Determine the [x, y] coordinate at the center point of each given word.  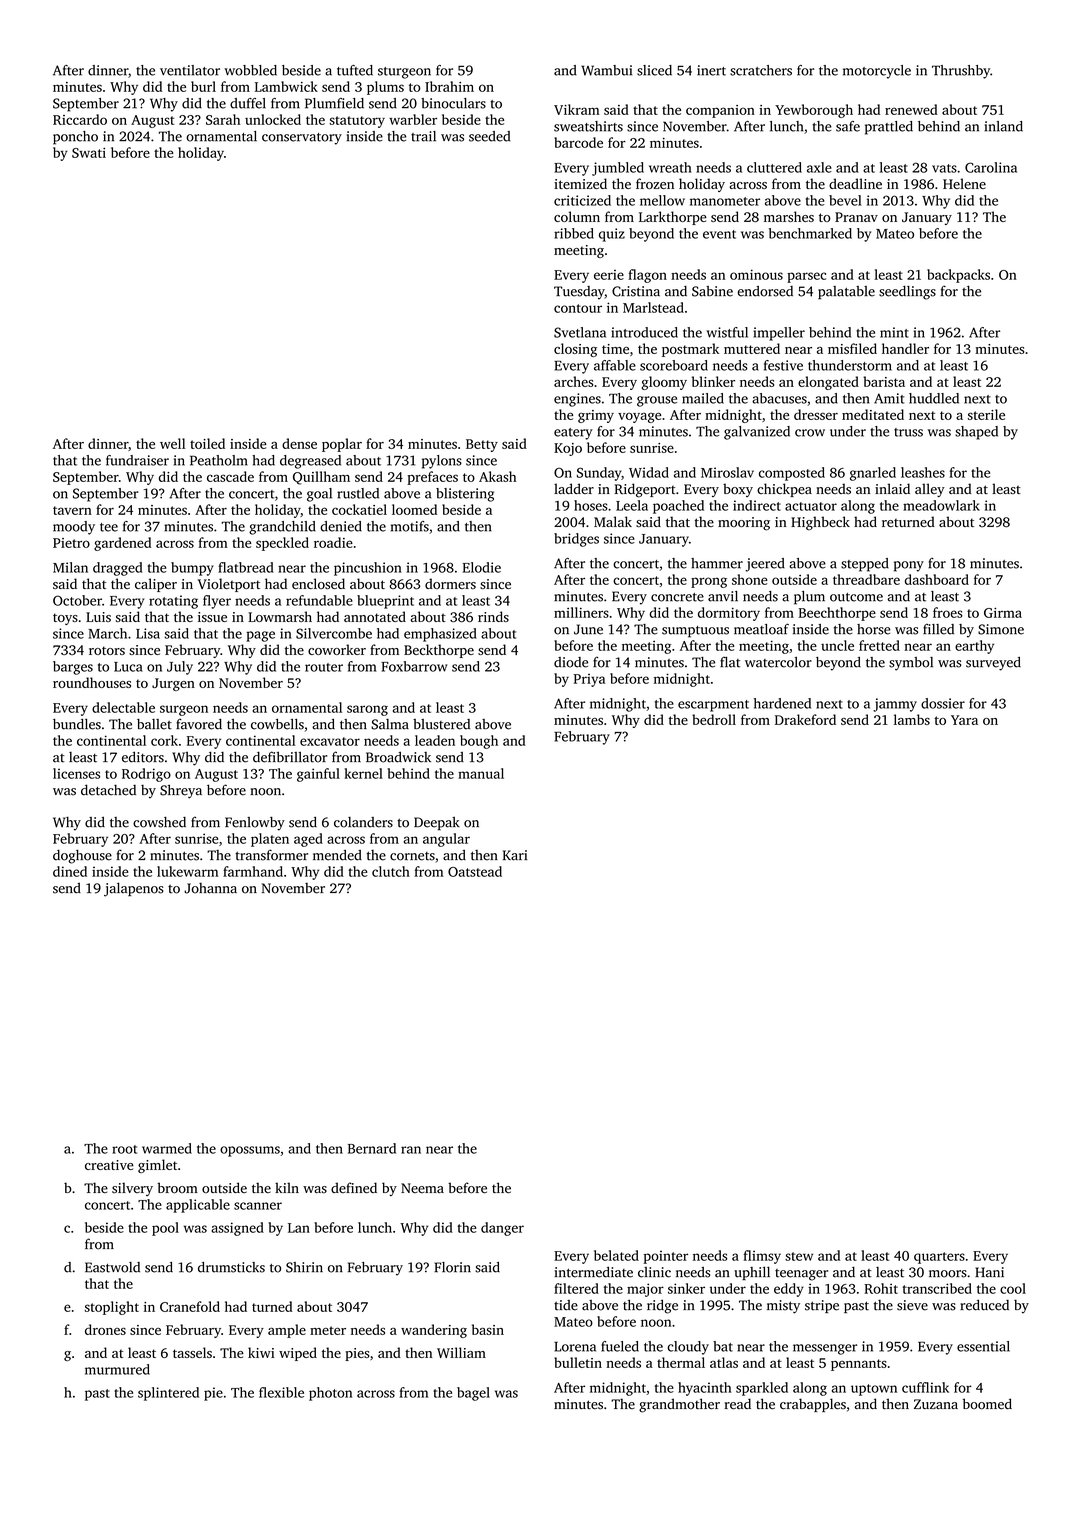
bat [723, 1346]
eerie [609, 275]
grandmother [679, 1405]
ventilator [190, 70]
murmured [117, 1369]
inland [1004, 126]
